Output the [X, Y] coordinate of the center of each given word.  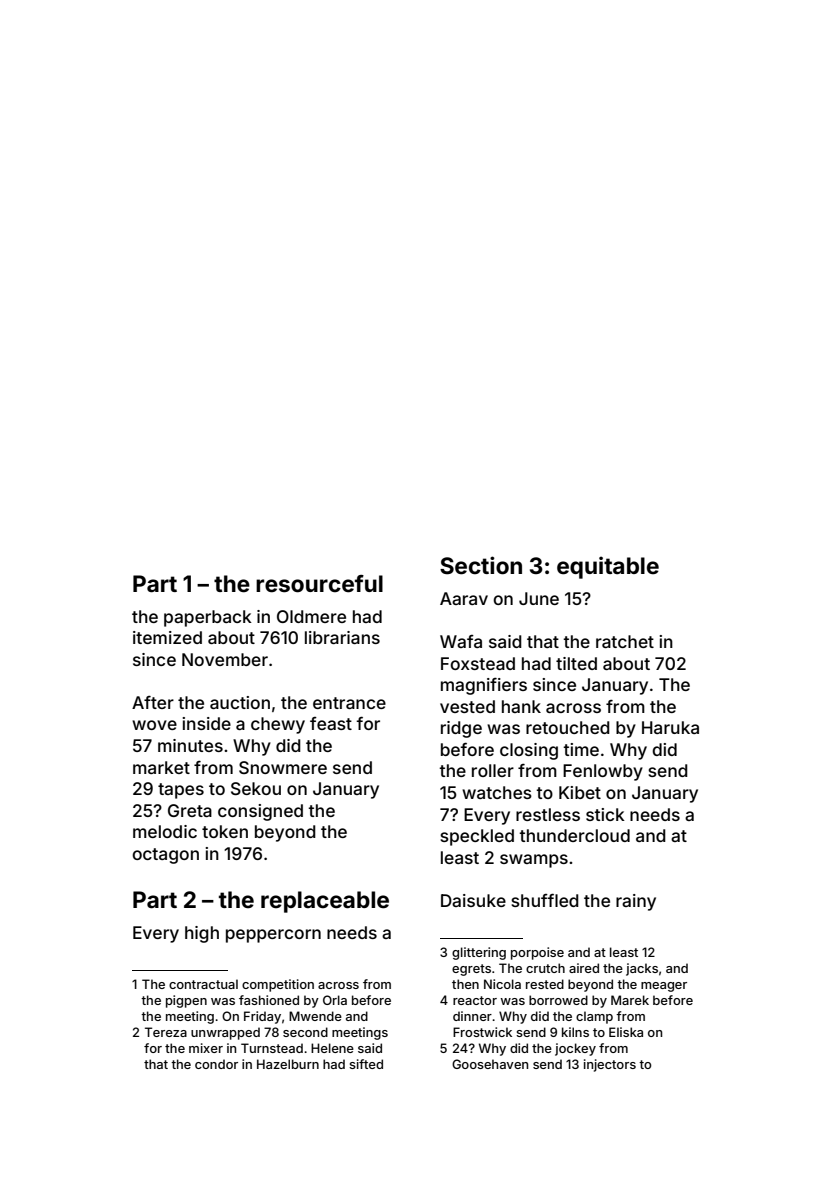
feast [331, 723]
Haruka [670, 727]
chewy [278, 725]
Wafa [461, 641]
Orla [335, 1000]
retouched [568, 727]
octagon [165, 856]
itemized [167, 637]
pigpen [186, 1001]
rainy [636, 902]
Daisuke [473, 900]
